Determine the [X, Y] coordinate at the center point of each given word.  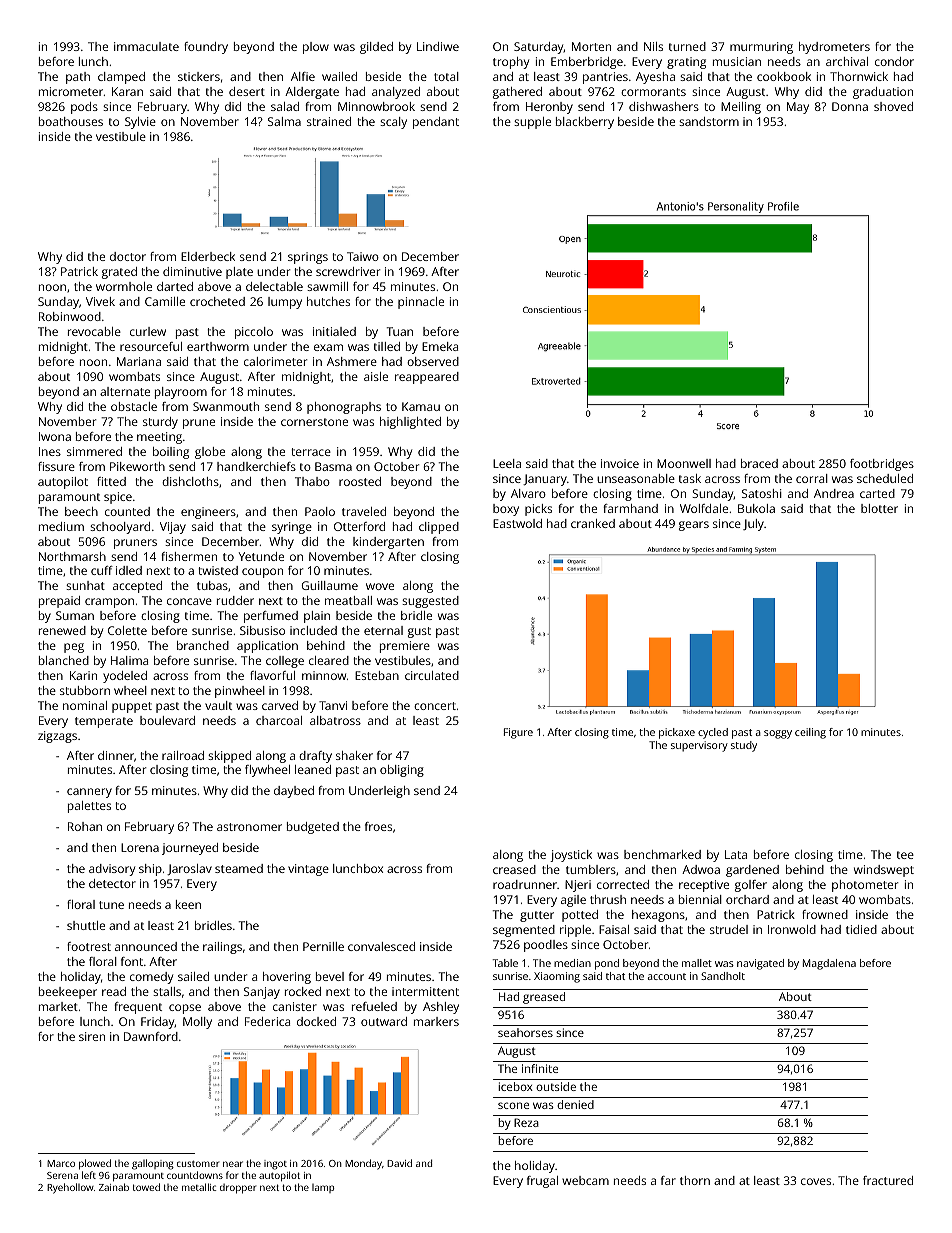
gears [694, 526]
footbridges [882, 465]
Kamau [421, 406]
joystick [571, 856]
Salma [284, 121]
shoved [893, 106]
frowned [825, 914]
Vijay [173, 528]
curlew [148, 331]
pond [607, 964]
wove [380, 586]
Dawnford [151, 1036]
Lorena [140, 847]
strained [329, 121]
